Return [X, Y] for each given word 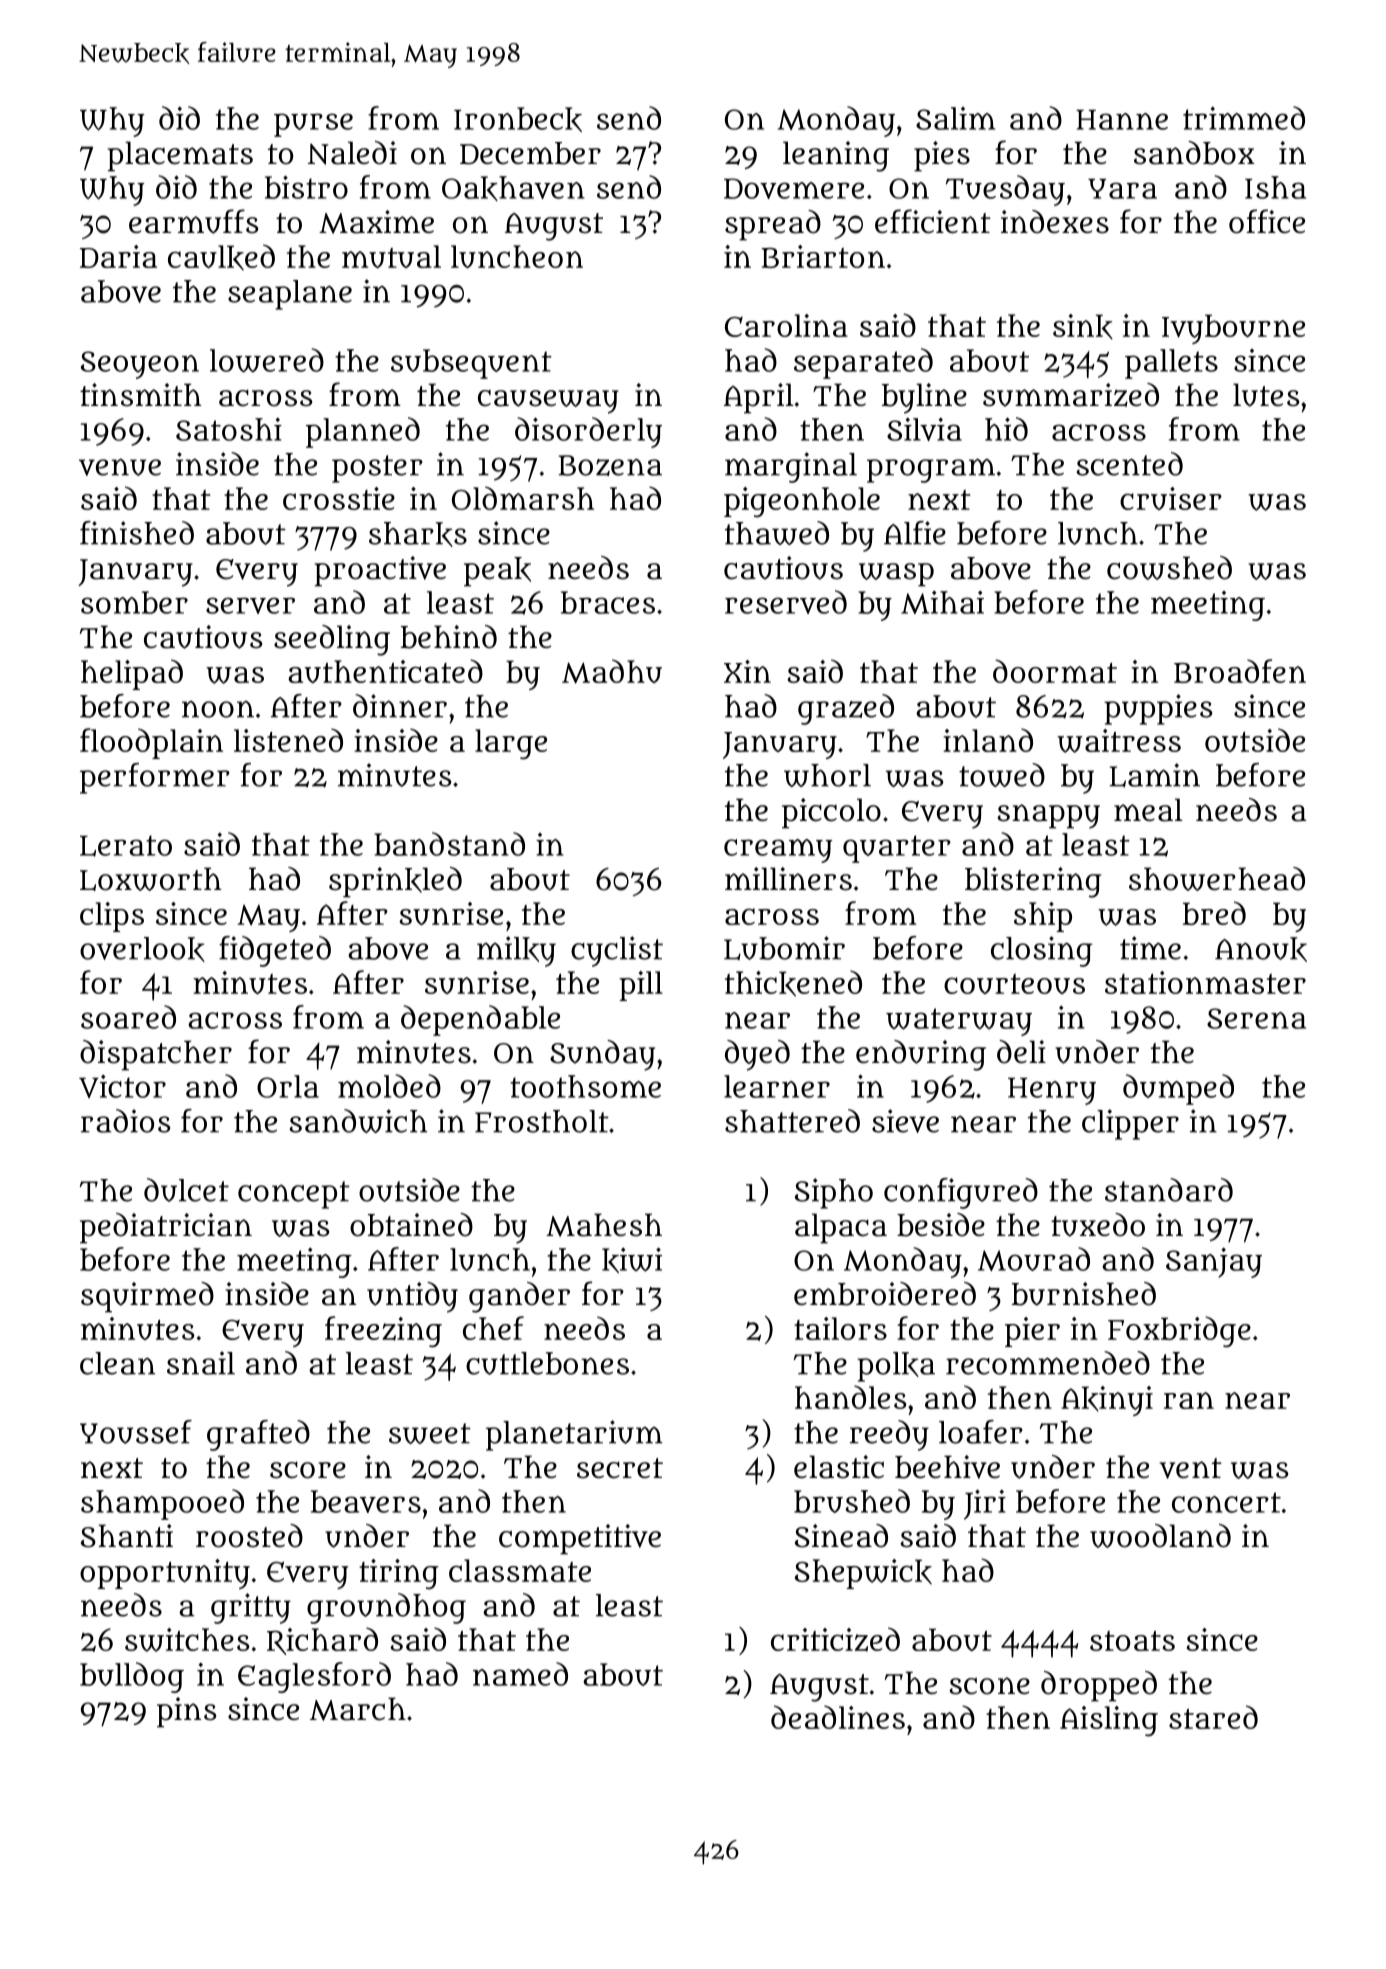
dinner [400, 706]
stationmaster [1205, 982]
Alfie [915, 533]
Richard [322, 1641]
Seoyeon [140, 365]
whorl [827, 775]
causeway [548, 402]
